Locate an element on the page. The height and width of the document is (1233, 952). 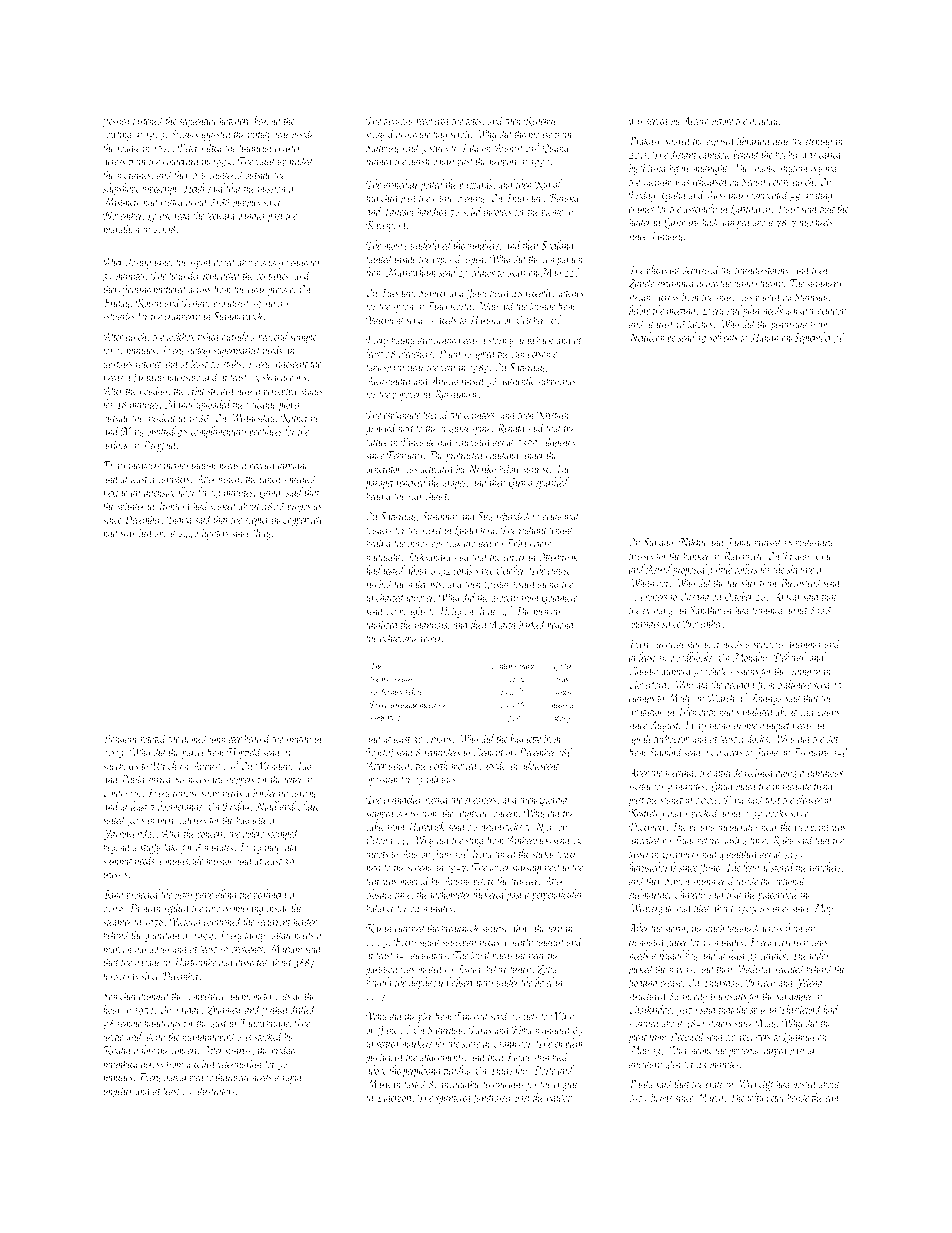
Somchai is located at coordinates (120, 996).
